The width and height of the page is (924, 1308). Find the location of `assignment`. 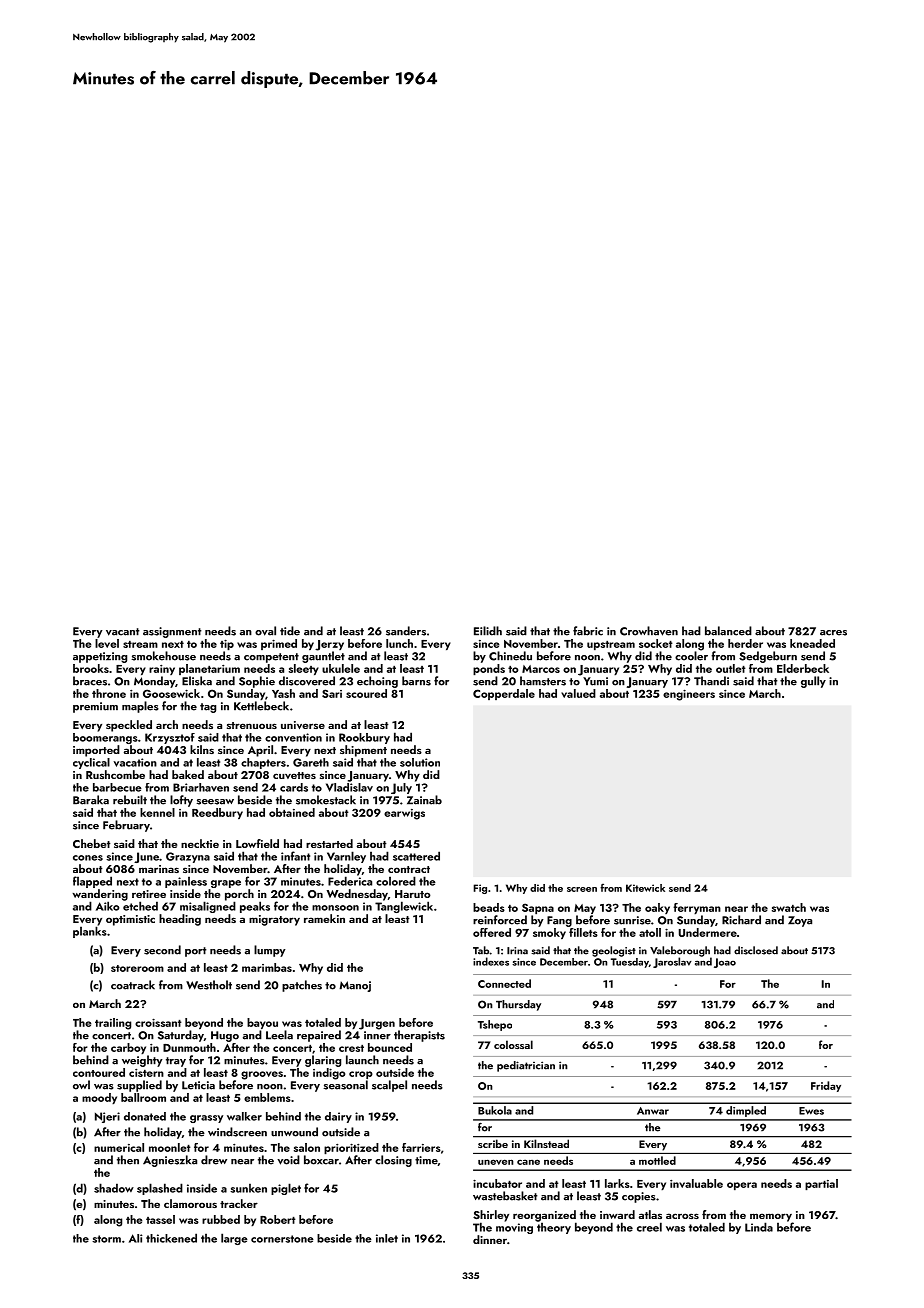

assignment is located at coordinates (172, 632).
